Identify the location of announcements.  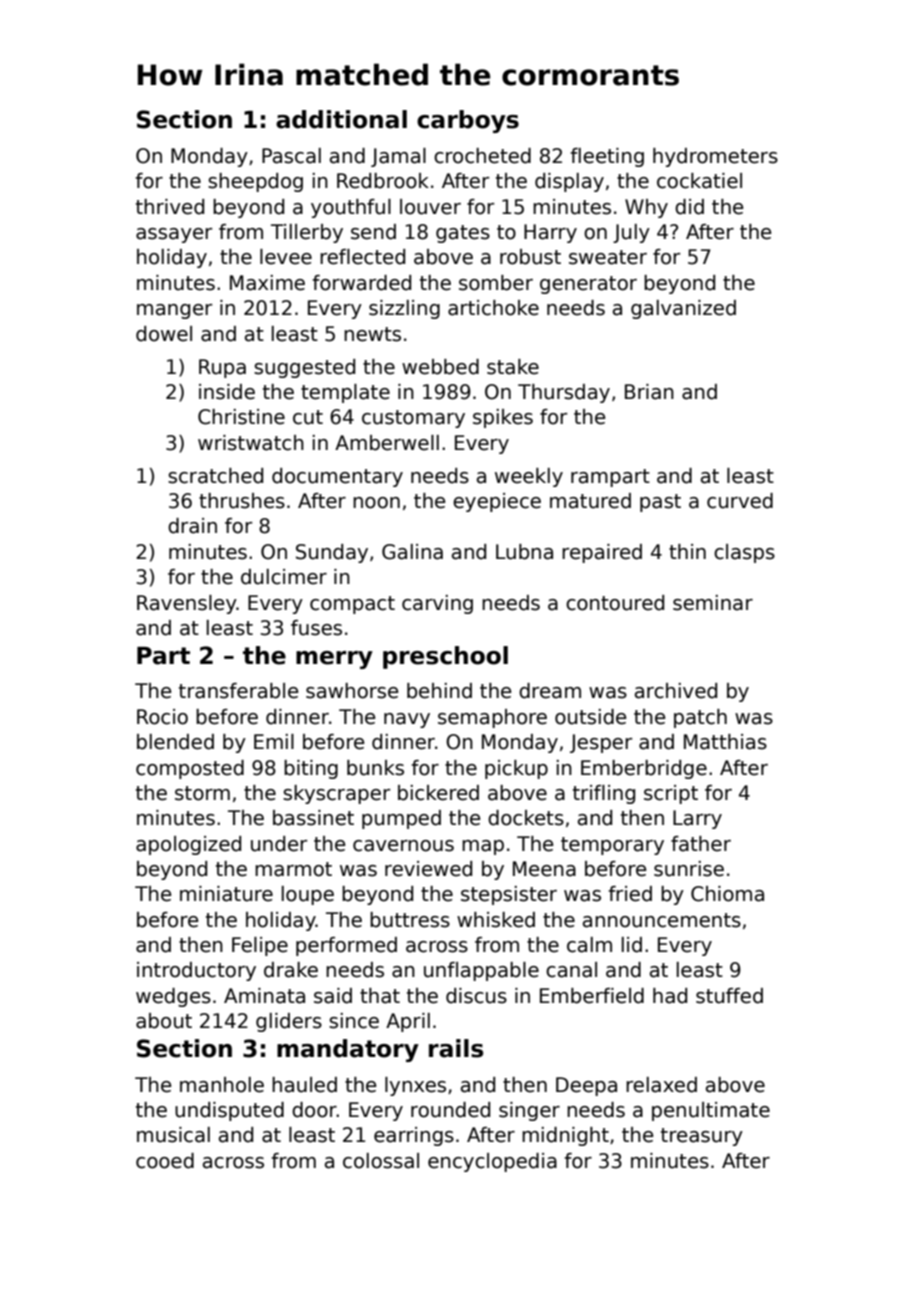
(662, 920).
